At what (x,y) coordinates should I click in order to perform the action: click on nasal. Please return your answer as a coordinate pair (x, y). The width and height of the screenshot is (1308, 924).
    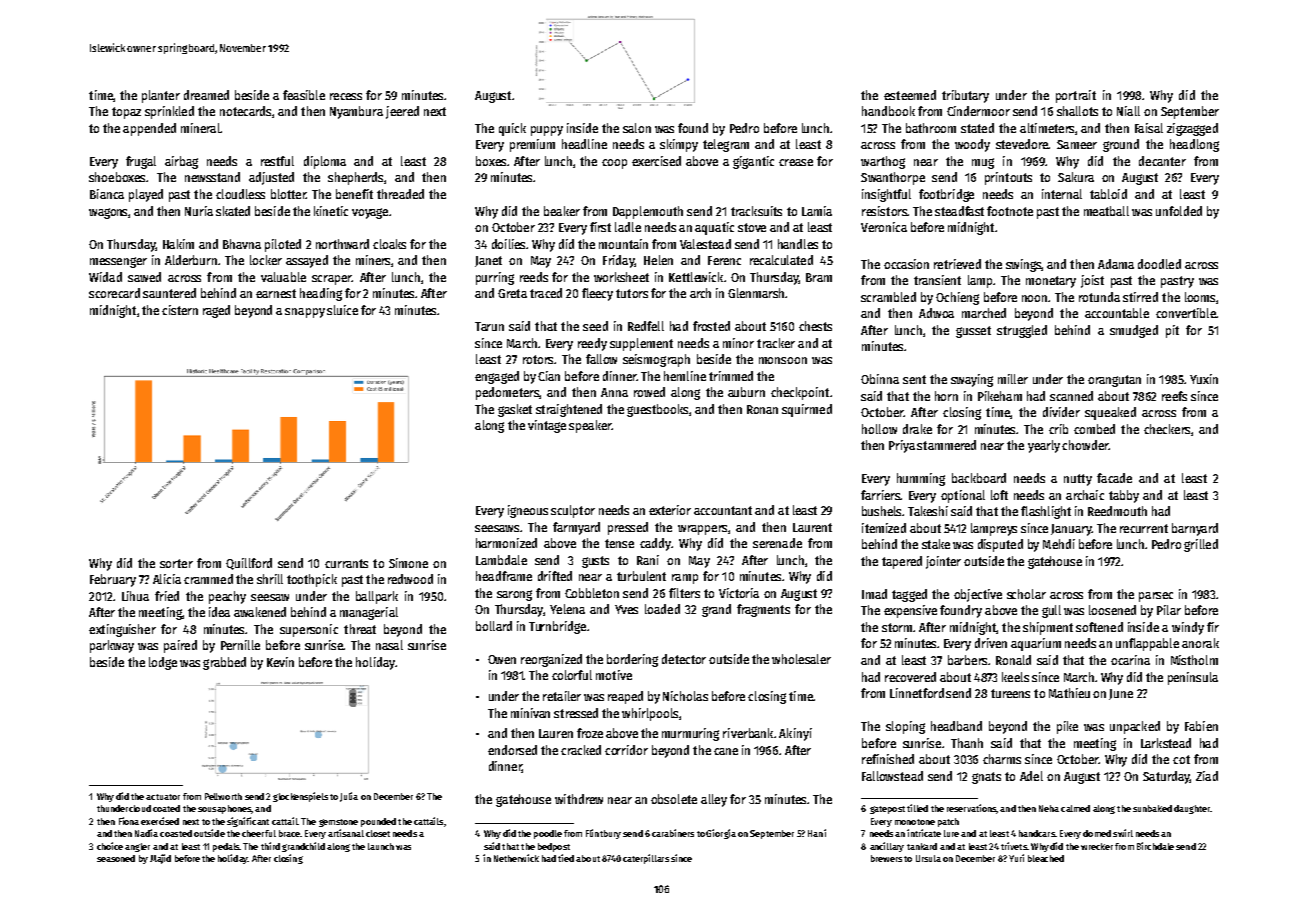
    Looking at the image, I should click on (389, 645).
